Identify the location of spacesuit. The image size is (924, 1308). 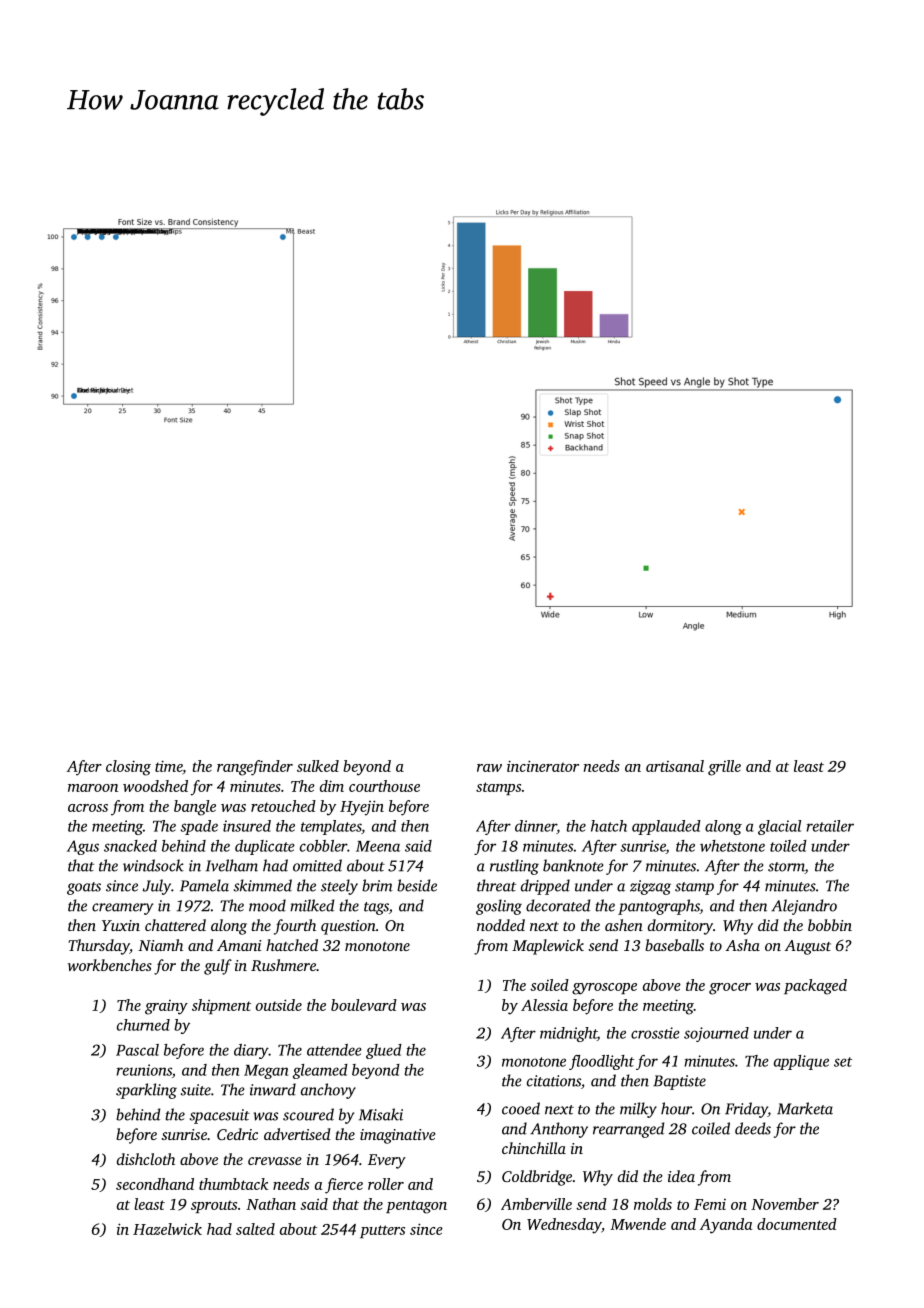
(220, 1116).
